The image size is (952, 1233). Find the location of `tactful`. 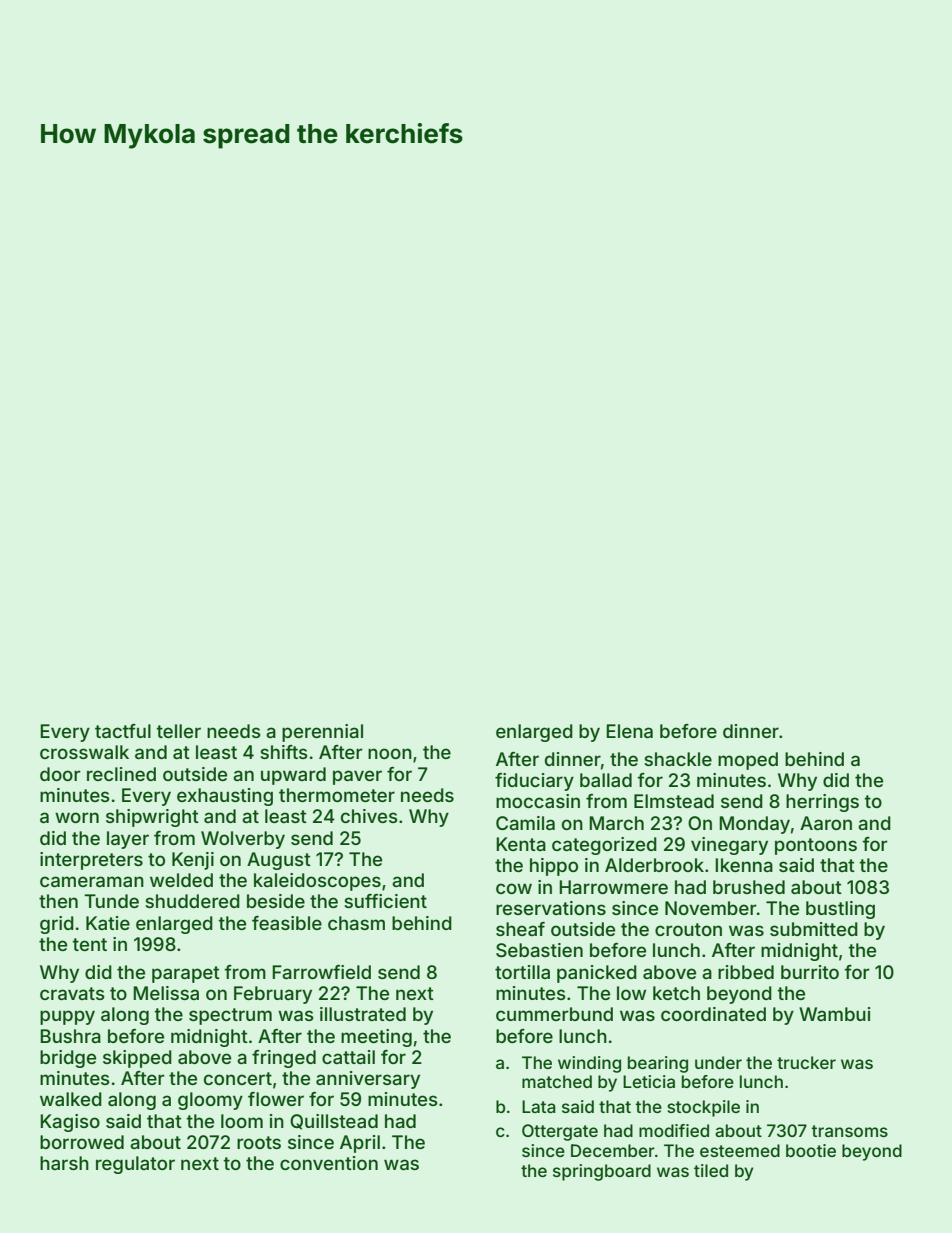

tactful is located at coordinates (123, 731).
